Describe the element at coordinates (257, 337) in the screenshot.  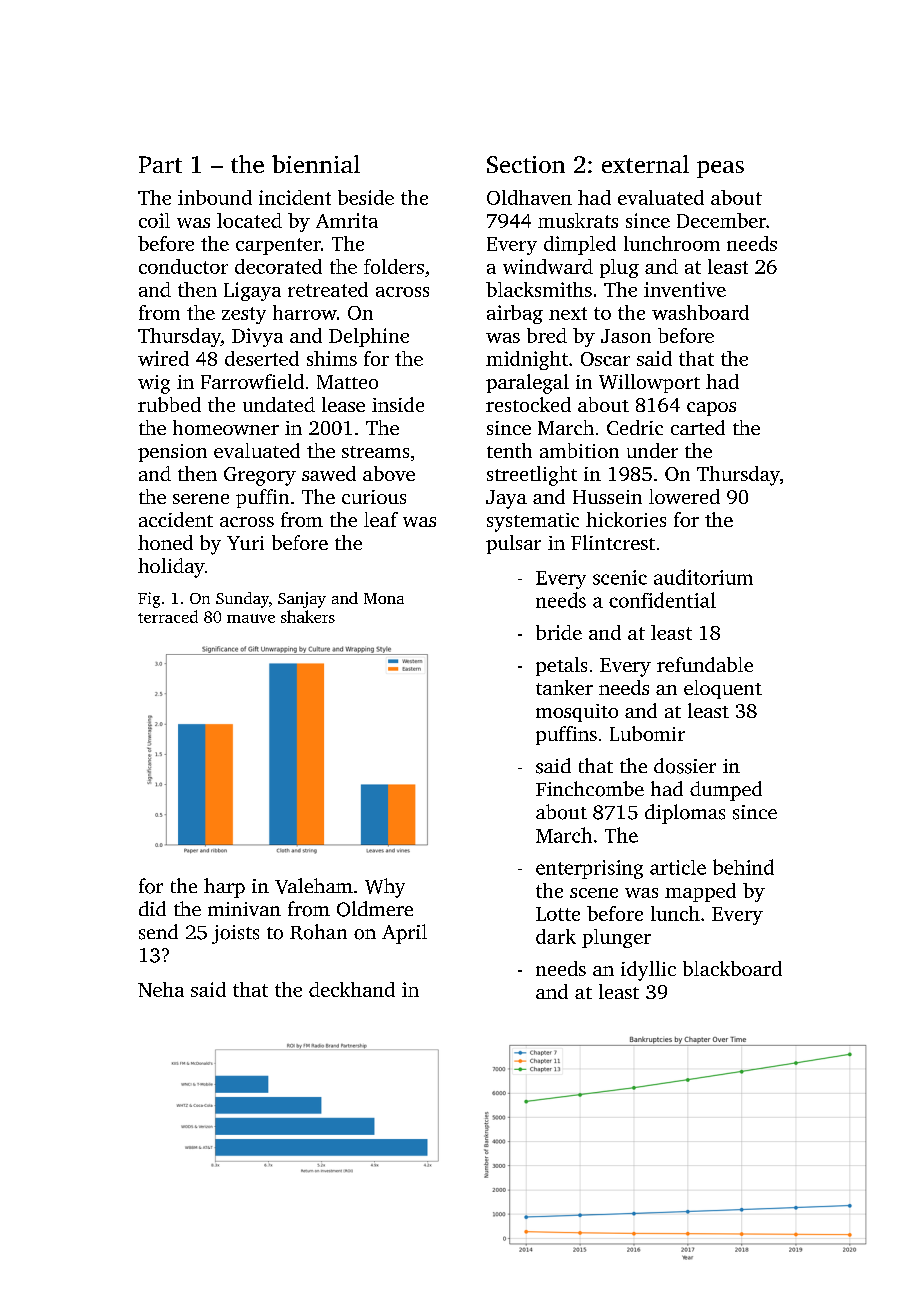
I see `Divya` at that location.
